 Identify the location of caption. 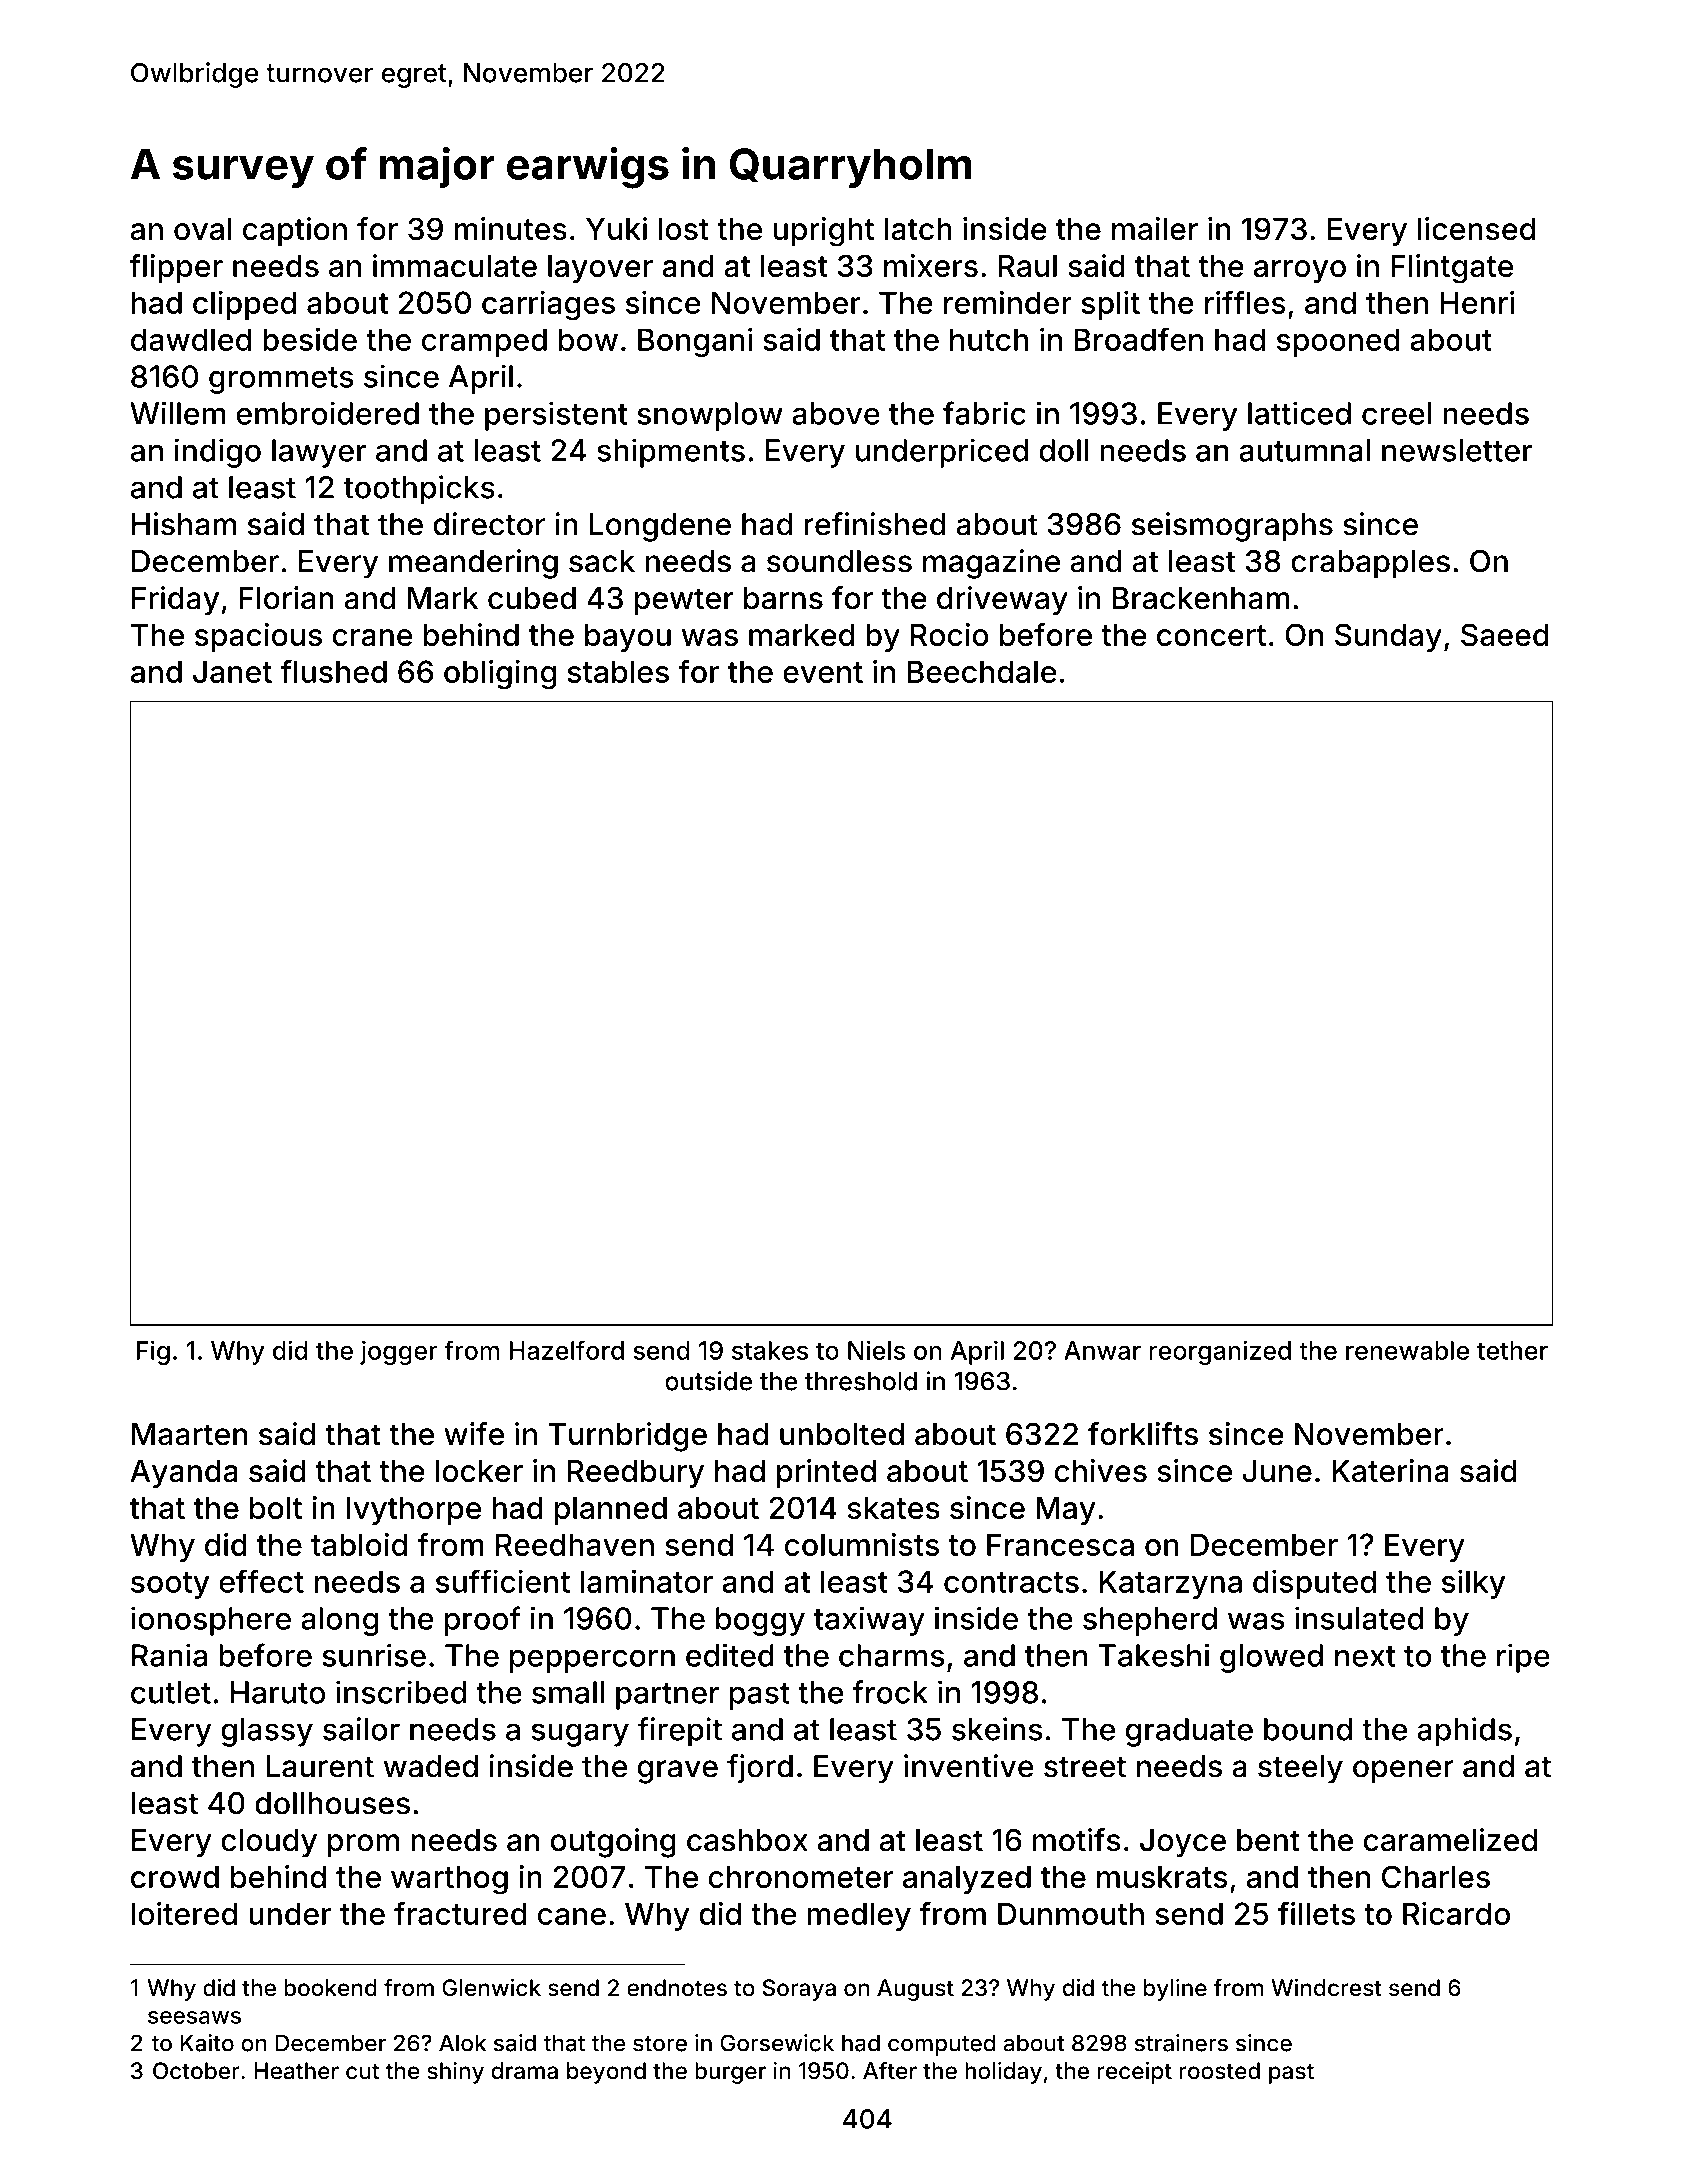
(295, 231).
